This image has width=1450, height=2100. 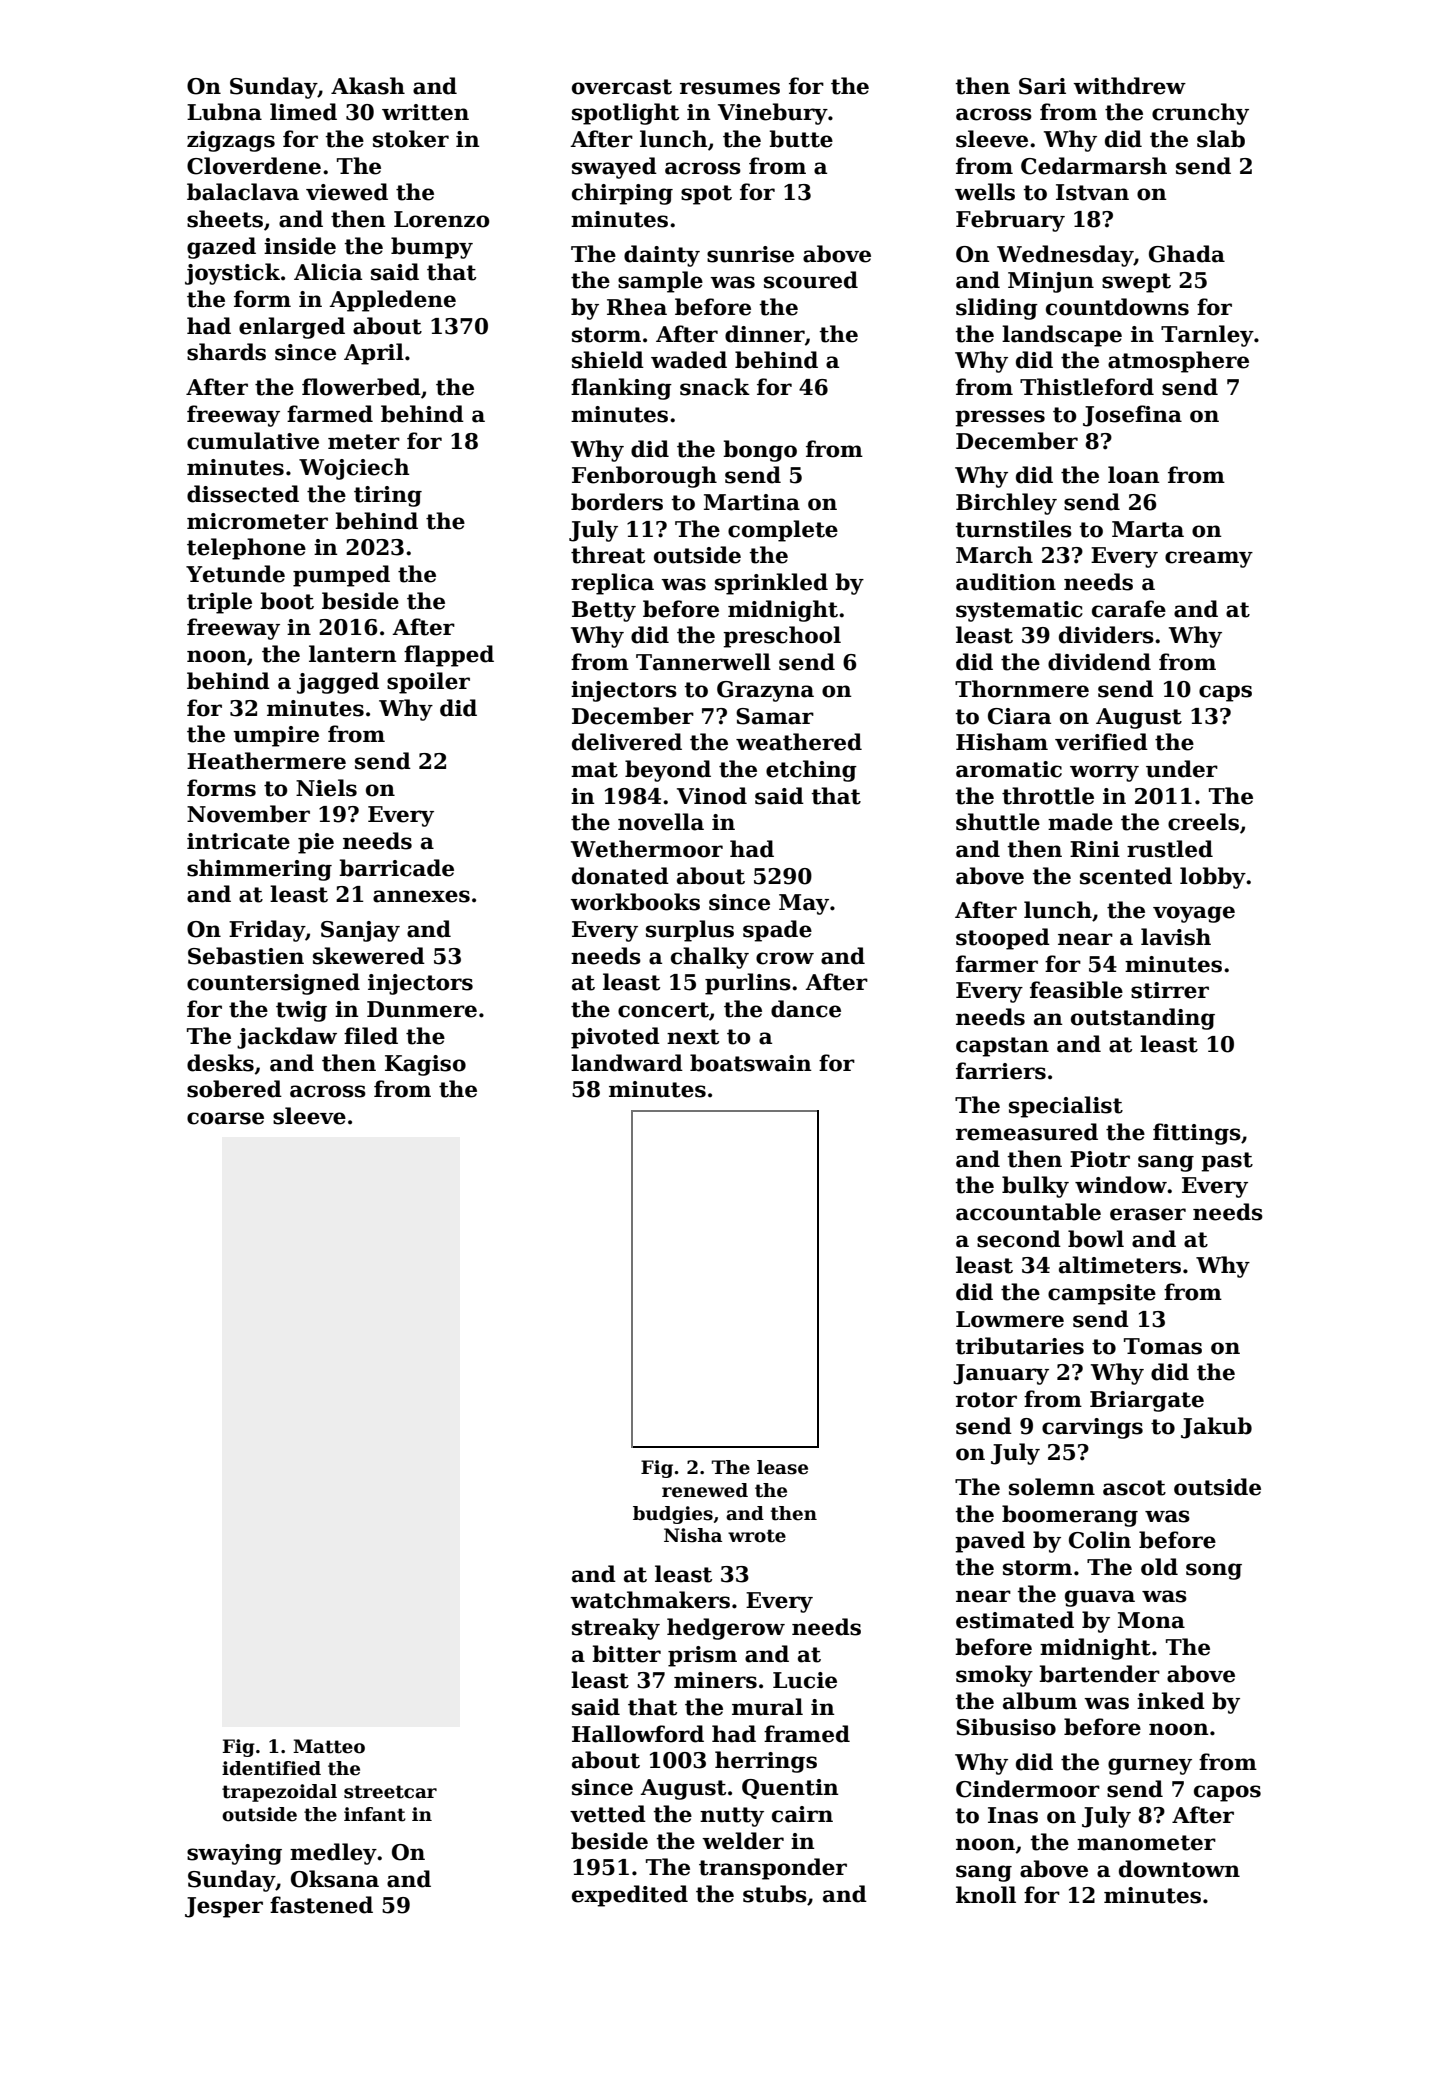 What do you see at coordinates (224, 1907) in the image?
I see `Jesper` at bounding box center [224, 1907].
